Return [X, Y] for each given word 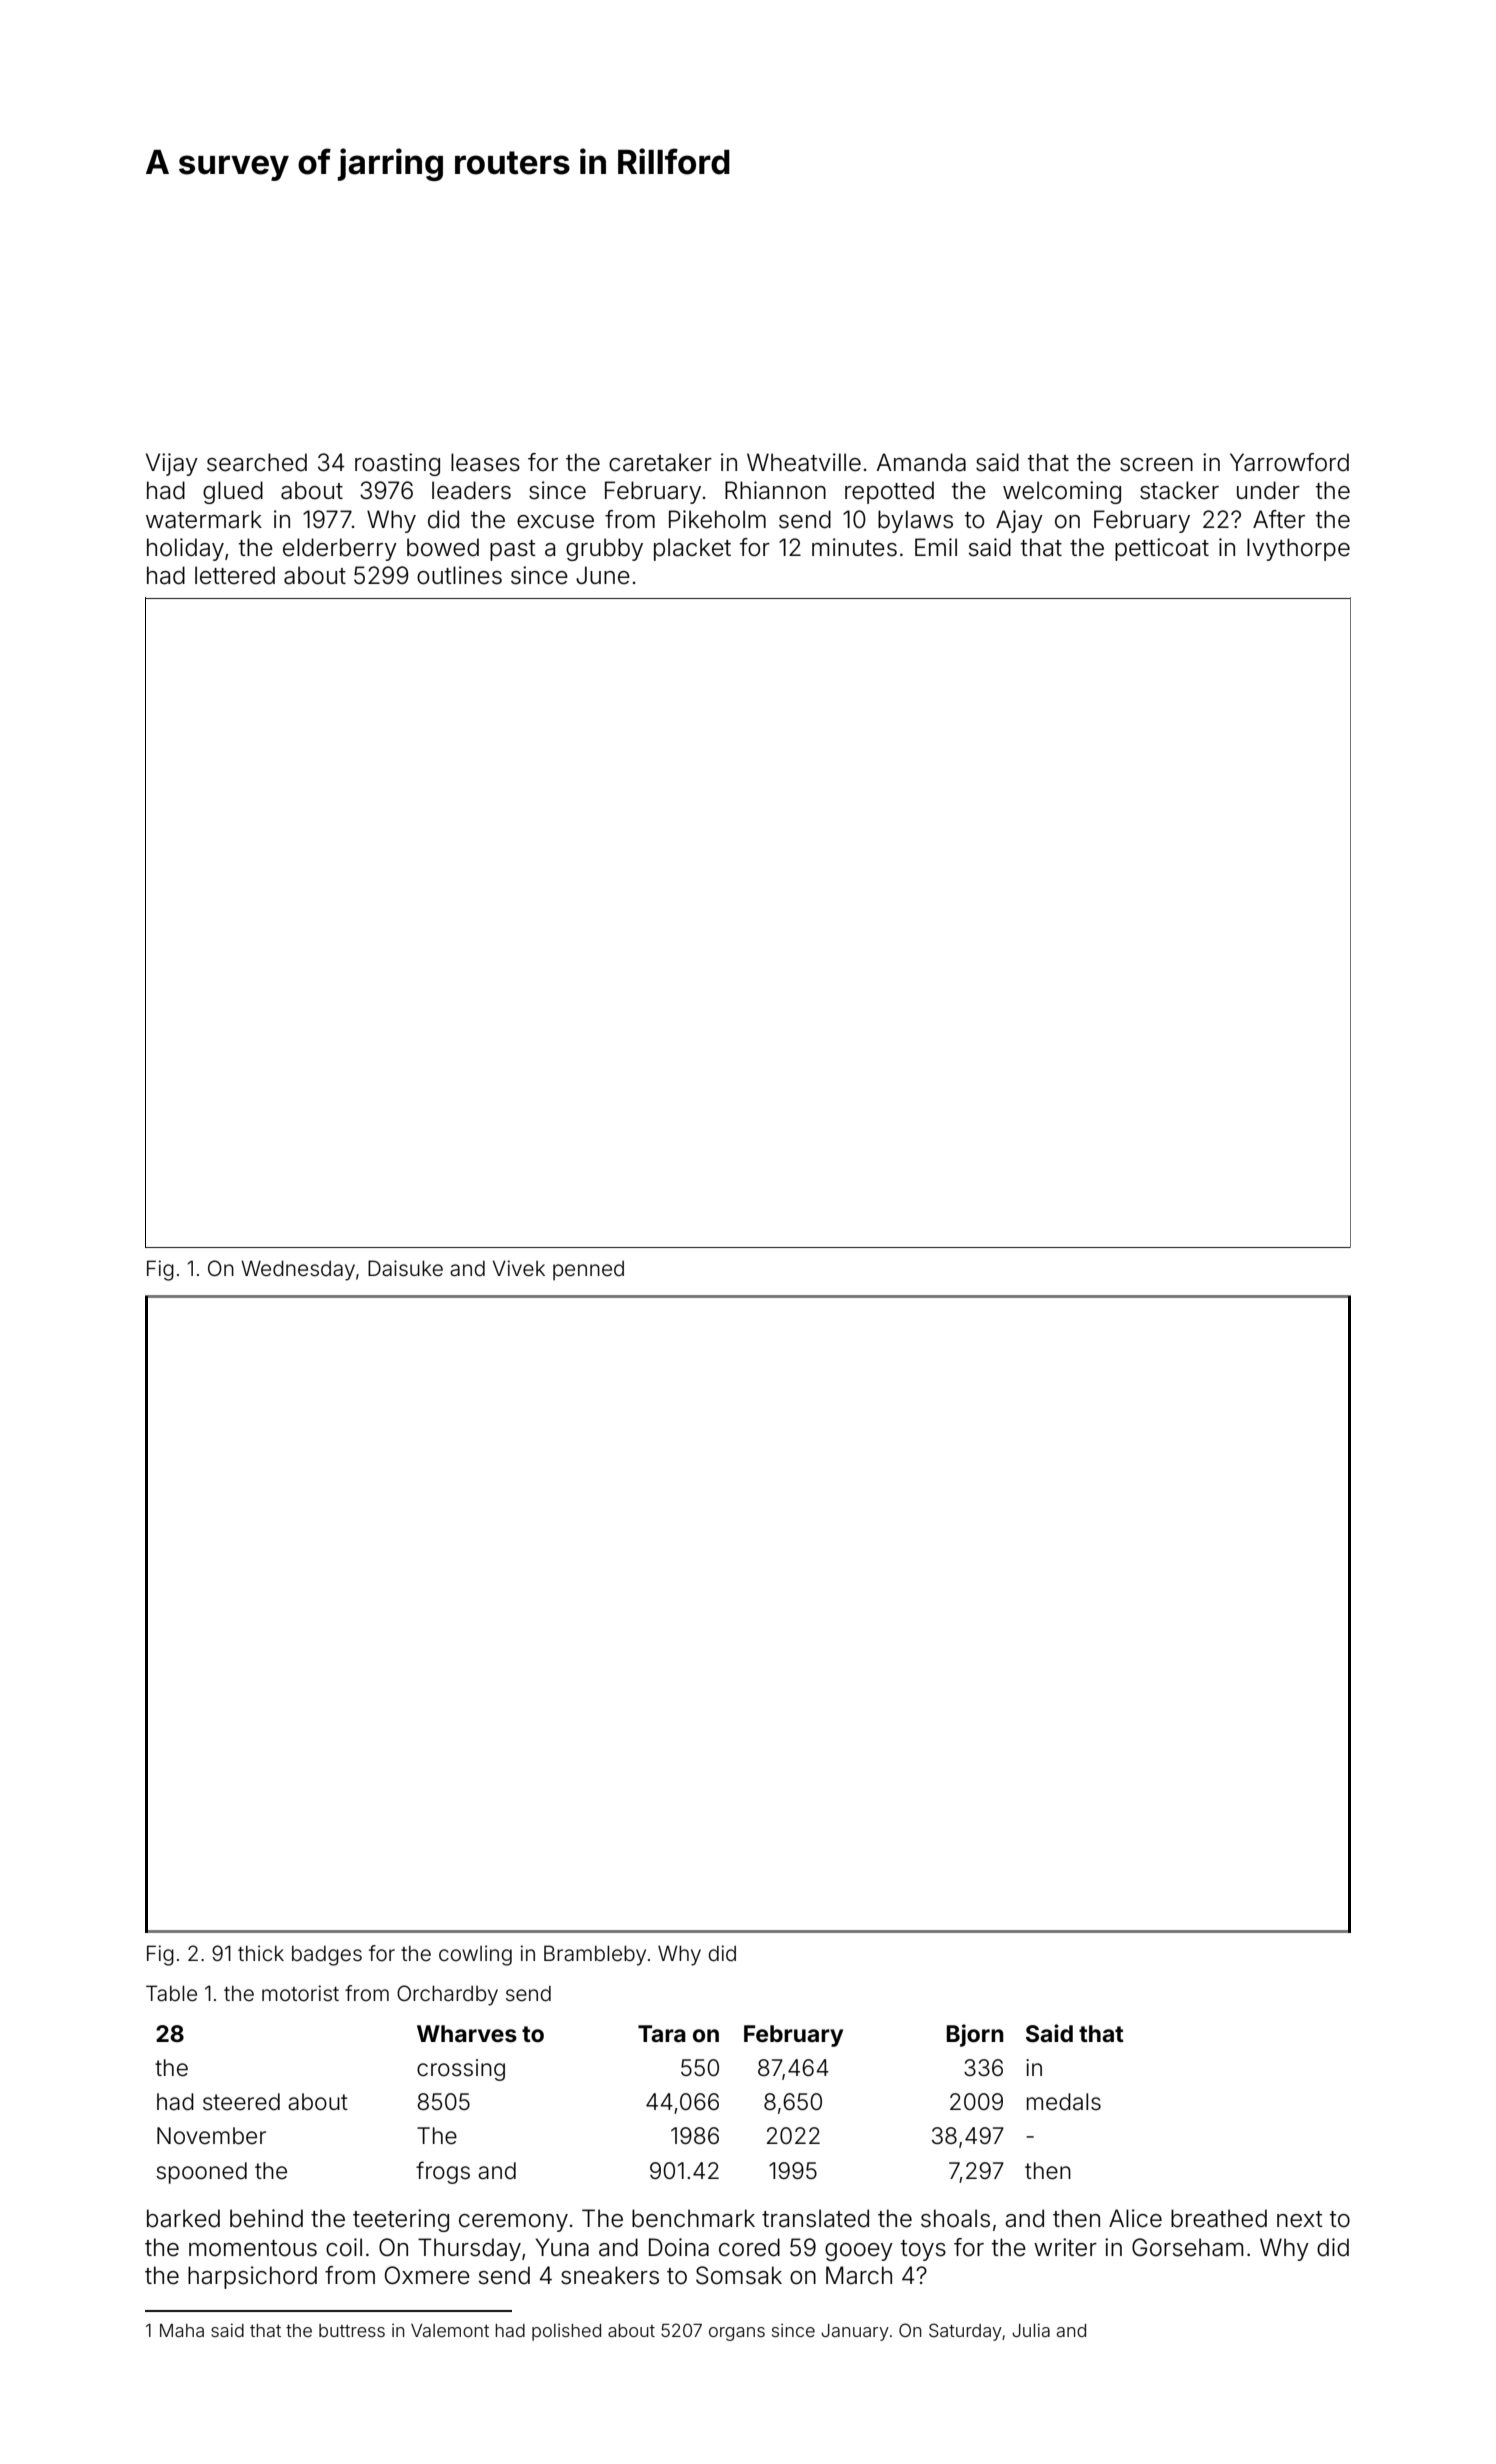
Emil [936, 547]
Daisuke [405, 1268]
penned [588, 1270]
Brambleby [595, 1955]
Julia [1031, 2330]
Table [171, 1993]
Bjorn [974, 2035]
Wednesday [298, 1270]
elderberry [340, 549]
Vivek [519, 1268]
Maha [182, 2330]
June [603, 575]
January [855, 2332]
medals [1064, 2102]
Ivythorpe [1298, 549]
